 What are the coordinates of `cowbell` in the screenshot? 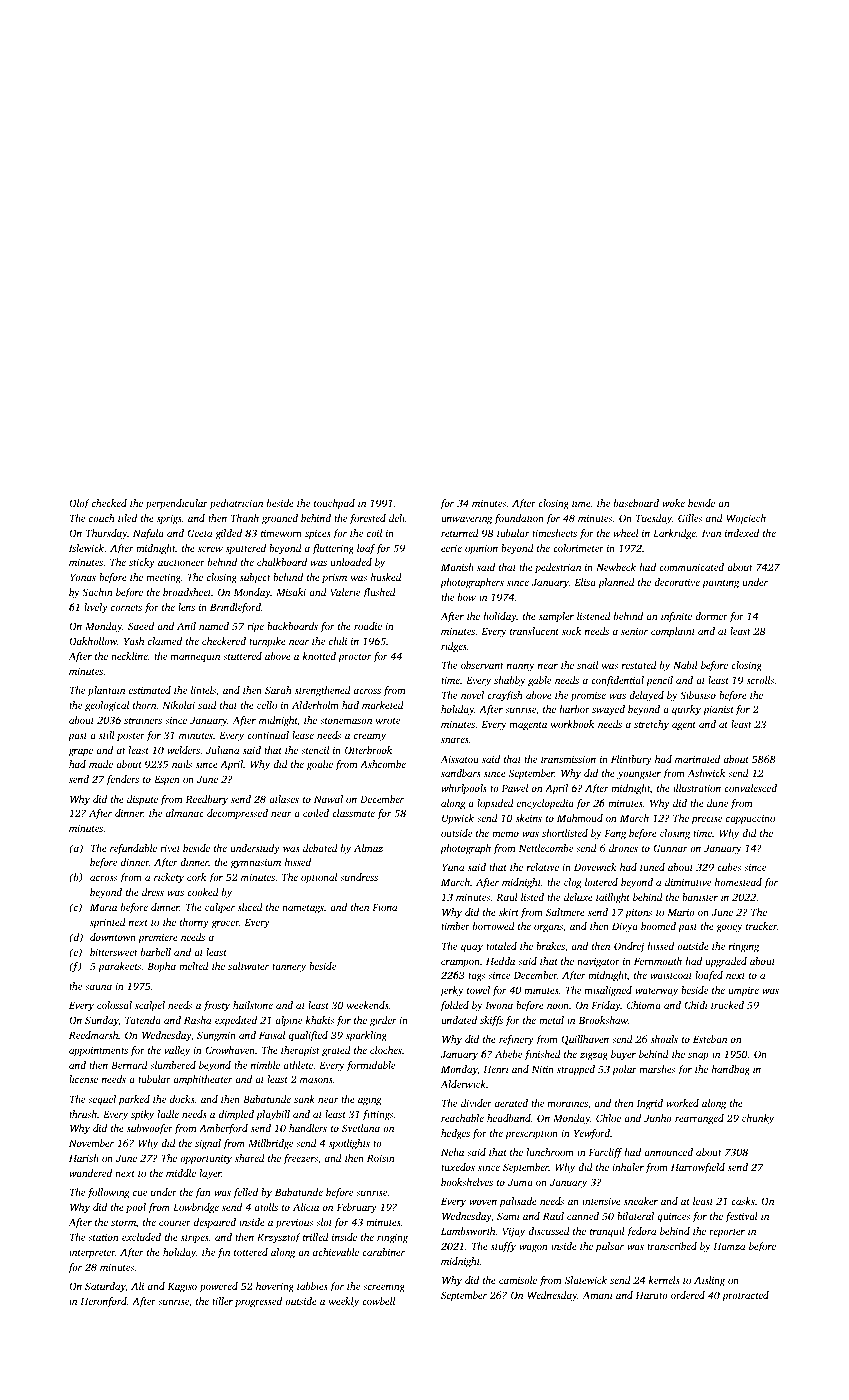 It's located at (378, 1301).
